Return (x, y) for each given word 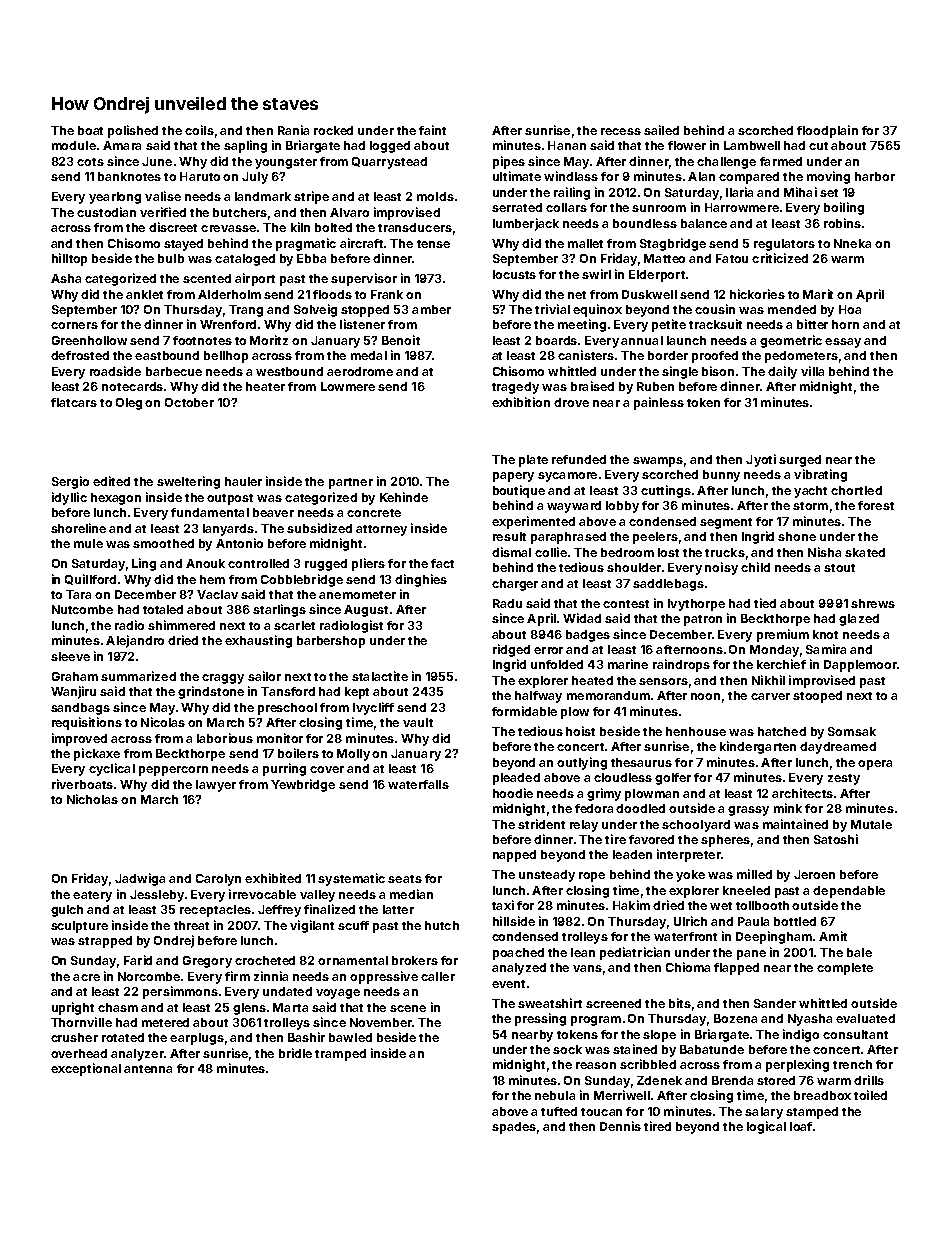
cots (90, 162)
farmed (781, 161)
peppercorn (173, 771)
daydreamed (838, 748)
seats (405, 879)
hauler (243, 481)
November (381, 1022)
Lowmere (348, 386)
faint (432, 130)
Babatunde (712, 1049)
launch (686, 340)
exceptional (86, 1069)
